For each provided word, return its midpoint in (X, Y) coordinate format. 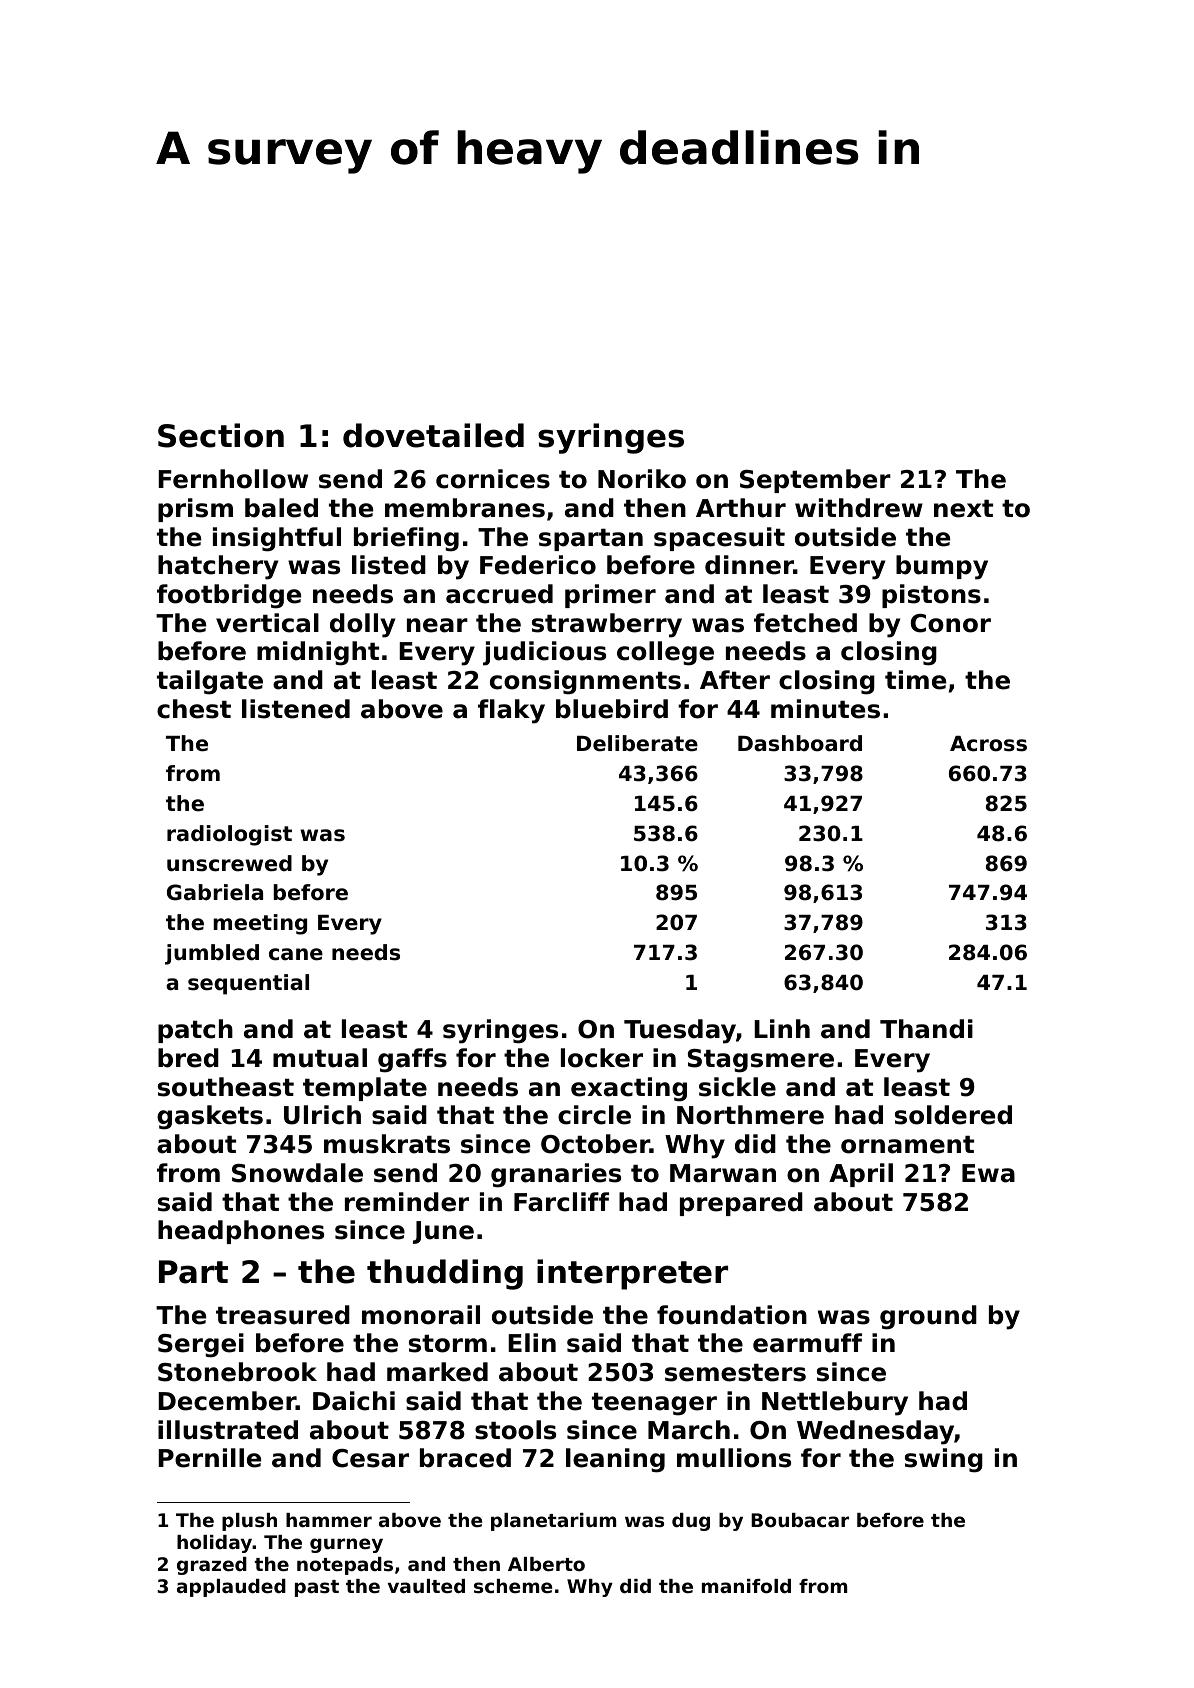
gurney (346, 1545)
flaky (511, 711)
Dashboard (800, 743)
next (963, 509)
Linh (782, 1028)
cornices (493, 479)
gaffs (412, 1060)
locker (602, 1058)
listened (296, 709)
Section (221, 435)
